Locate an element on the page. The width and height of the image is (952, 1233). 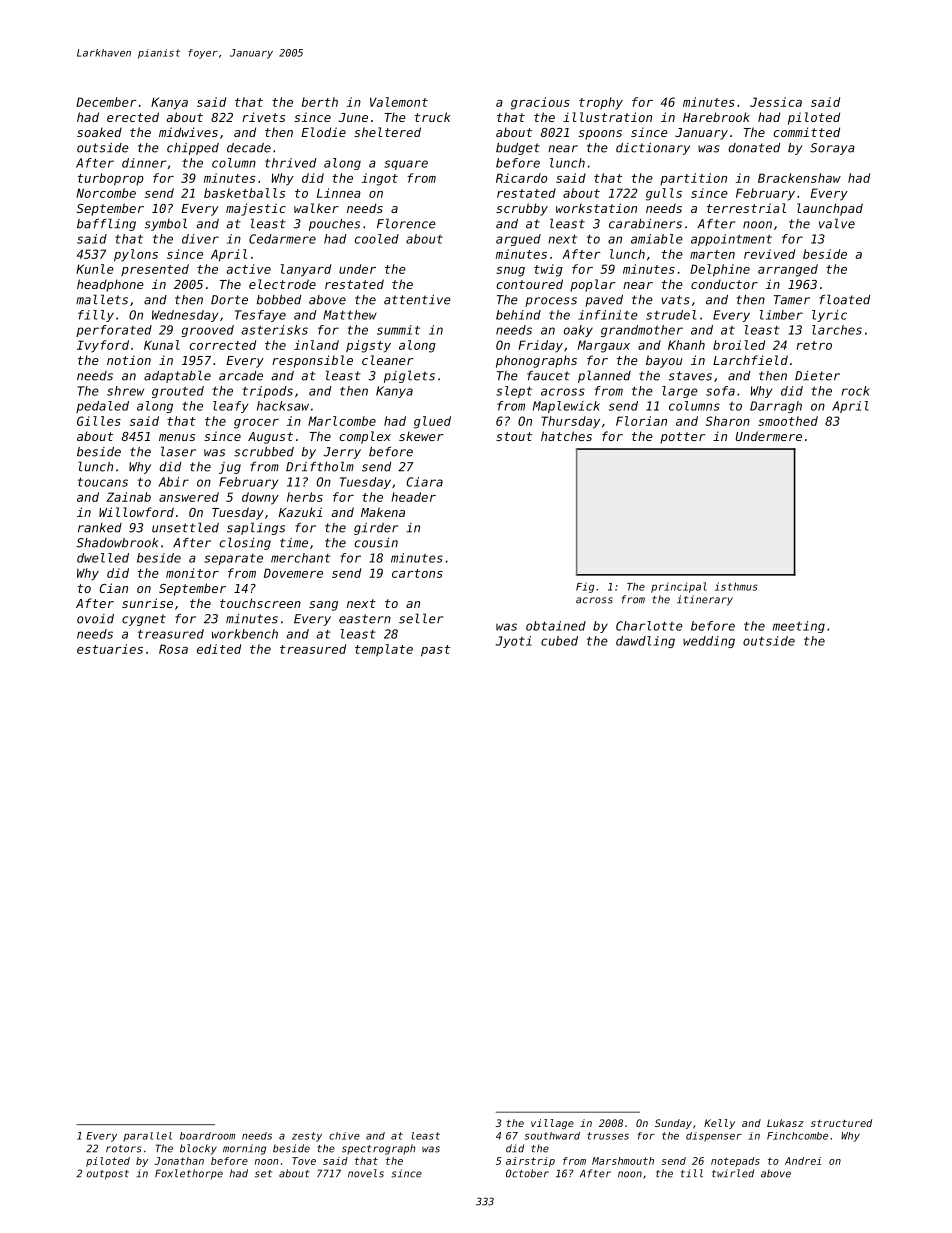
Jessica is located at coordinates (776, 102).
